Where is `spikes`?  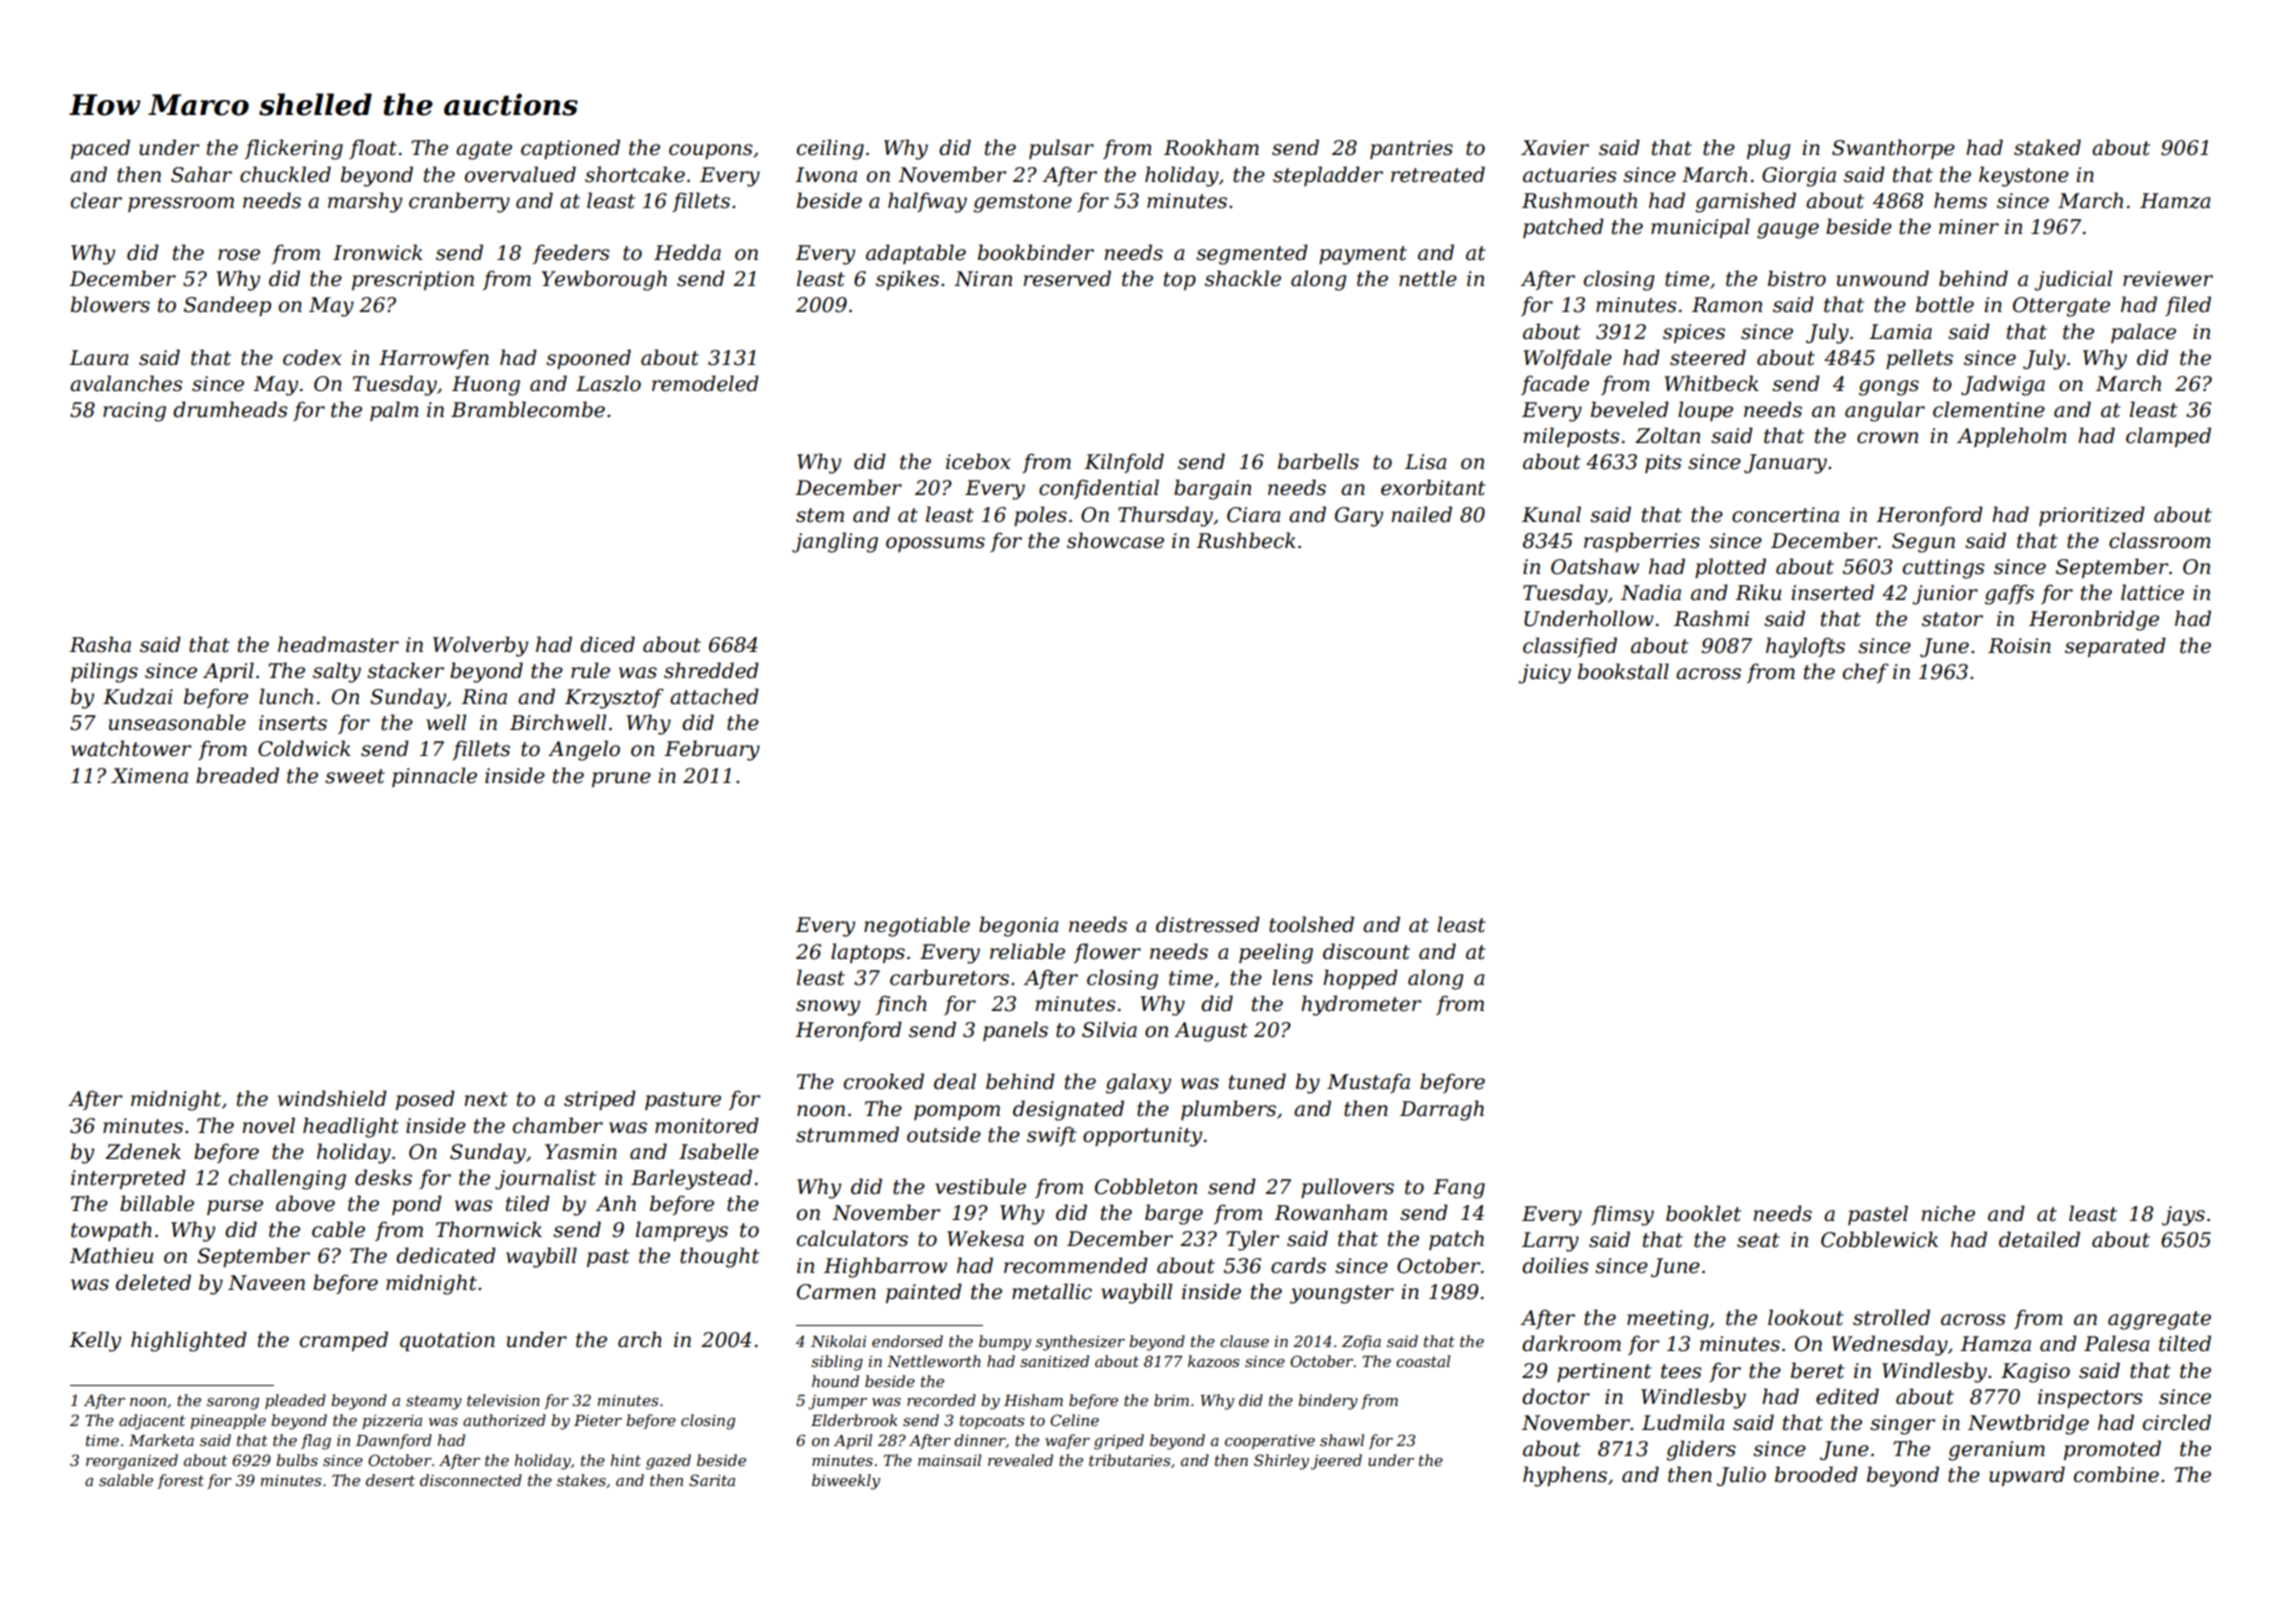
spikes is located at coordinates (907, 280).
